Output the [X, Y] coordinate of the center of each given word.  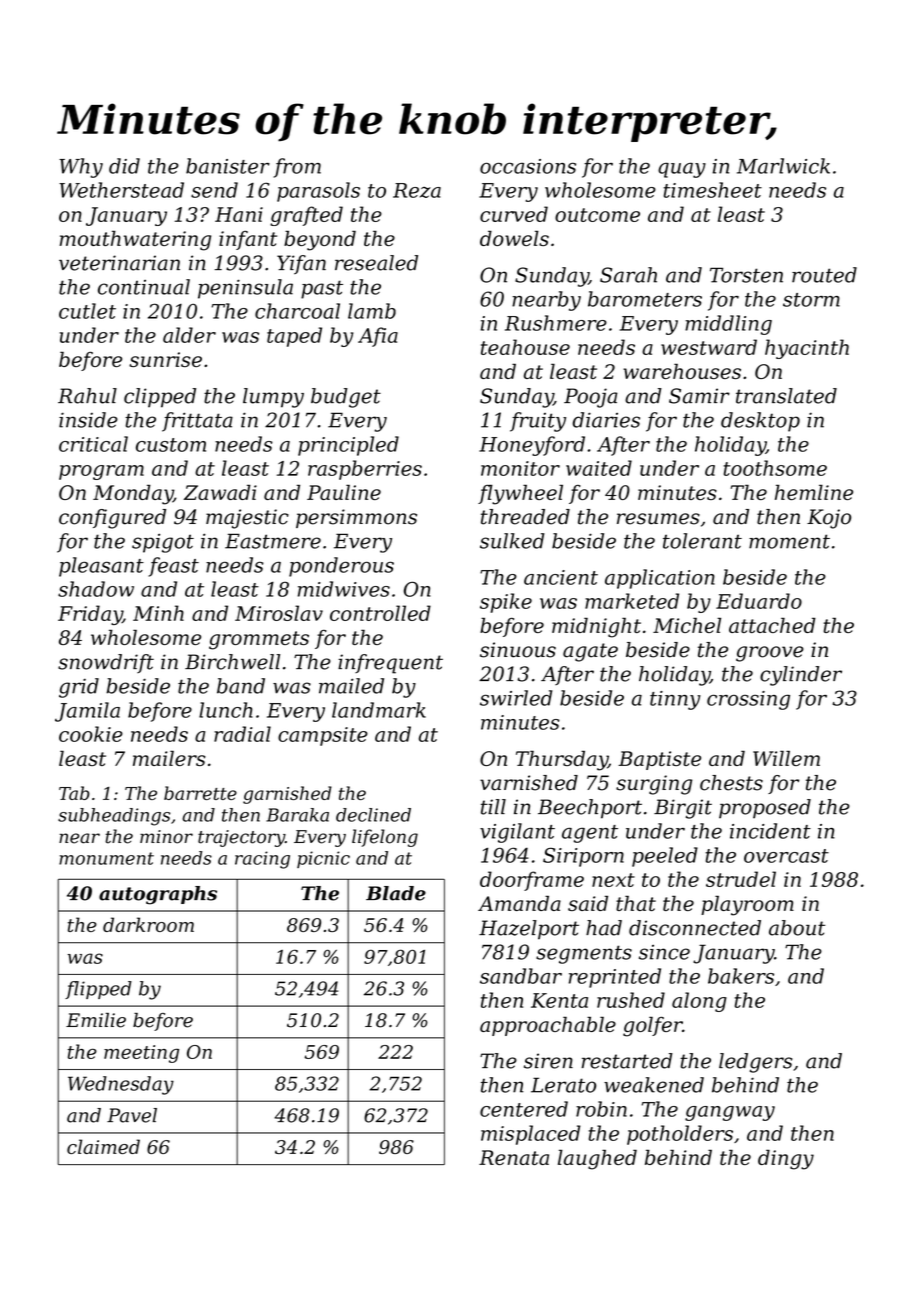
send [214, 190]
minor [166, 837]
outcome [597, 215]
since [664, 952]
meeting [141, 1054]
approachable [548, 1026]
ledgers [755, 1063]
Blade [396, 893]
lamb [372, 311]
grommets [259, 640]
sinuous [518, 650]
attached [772, 625]
